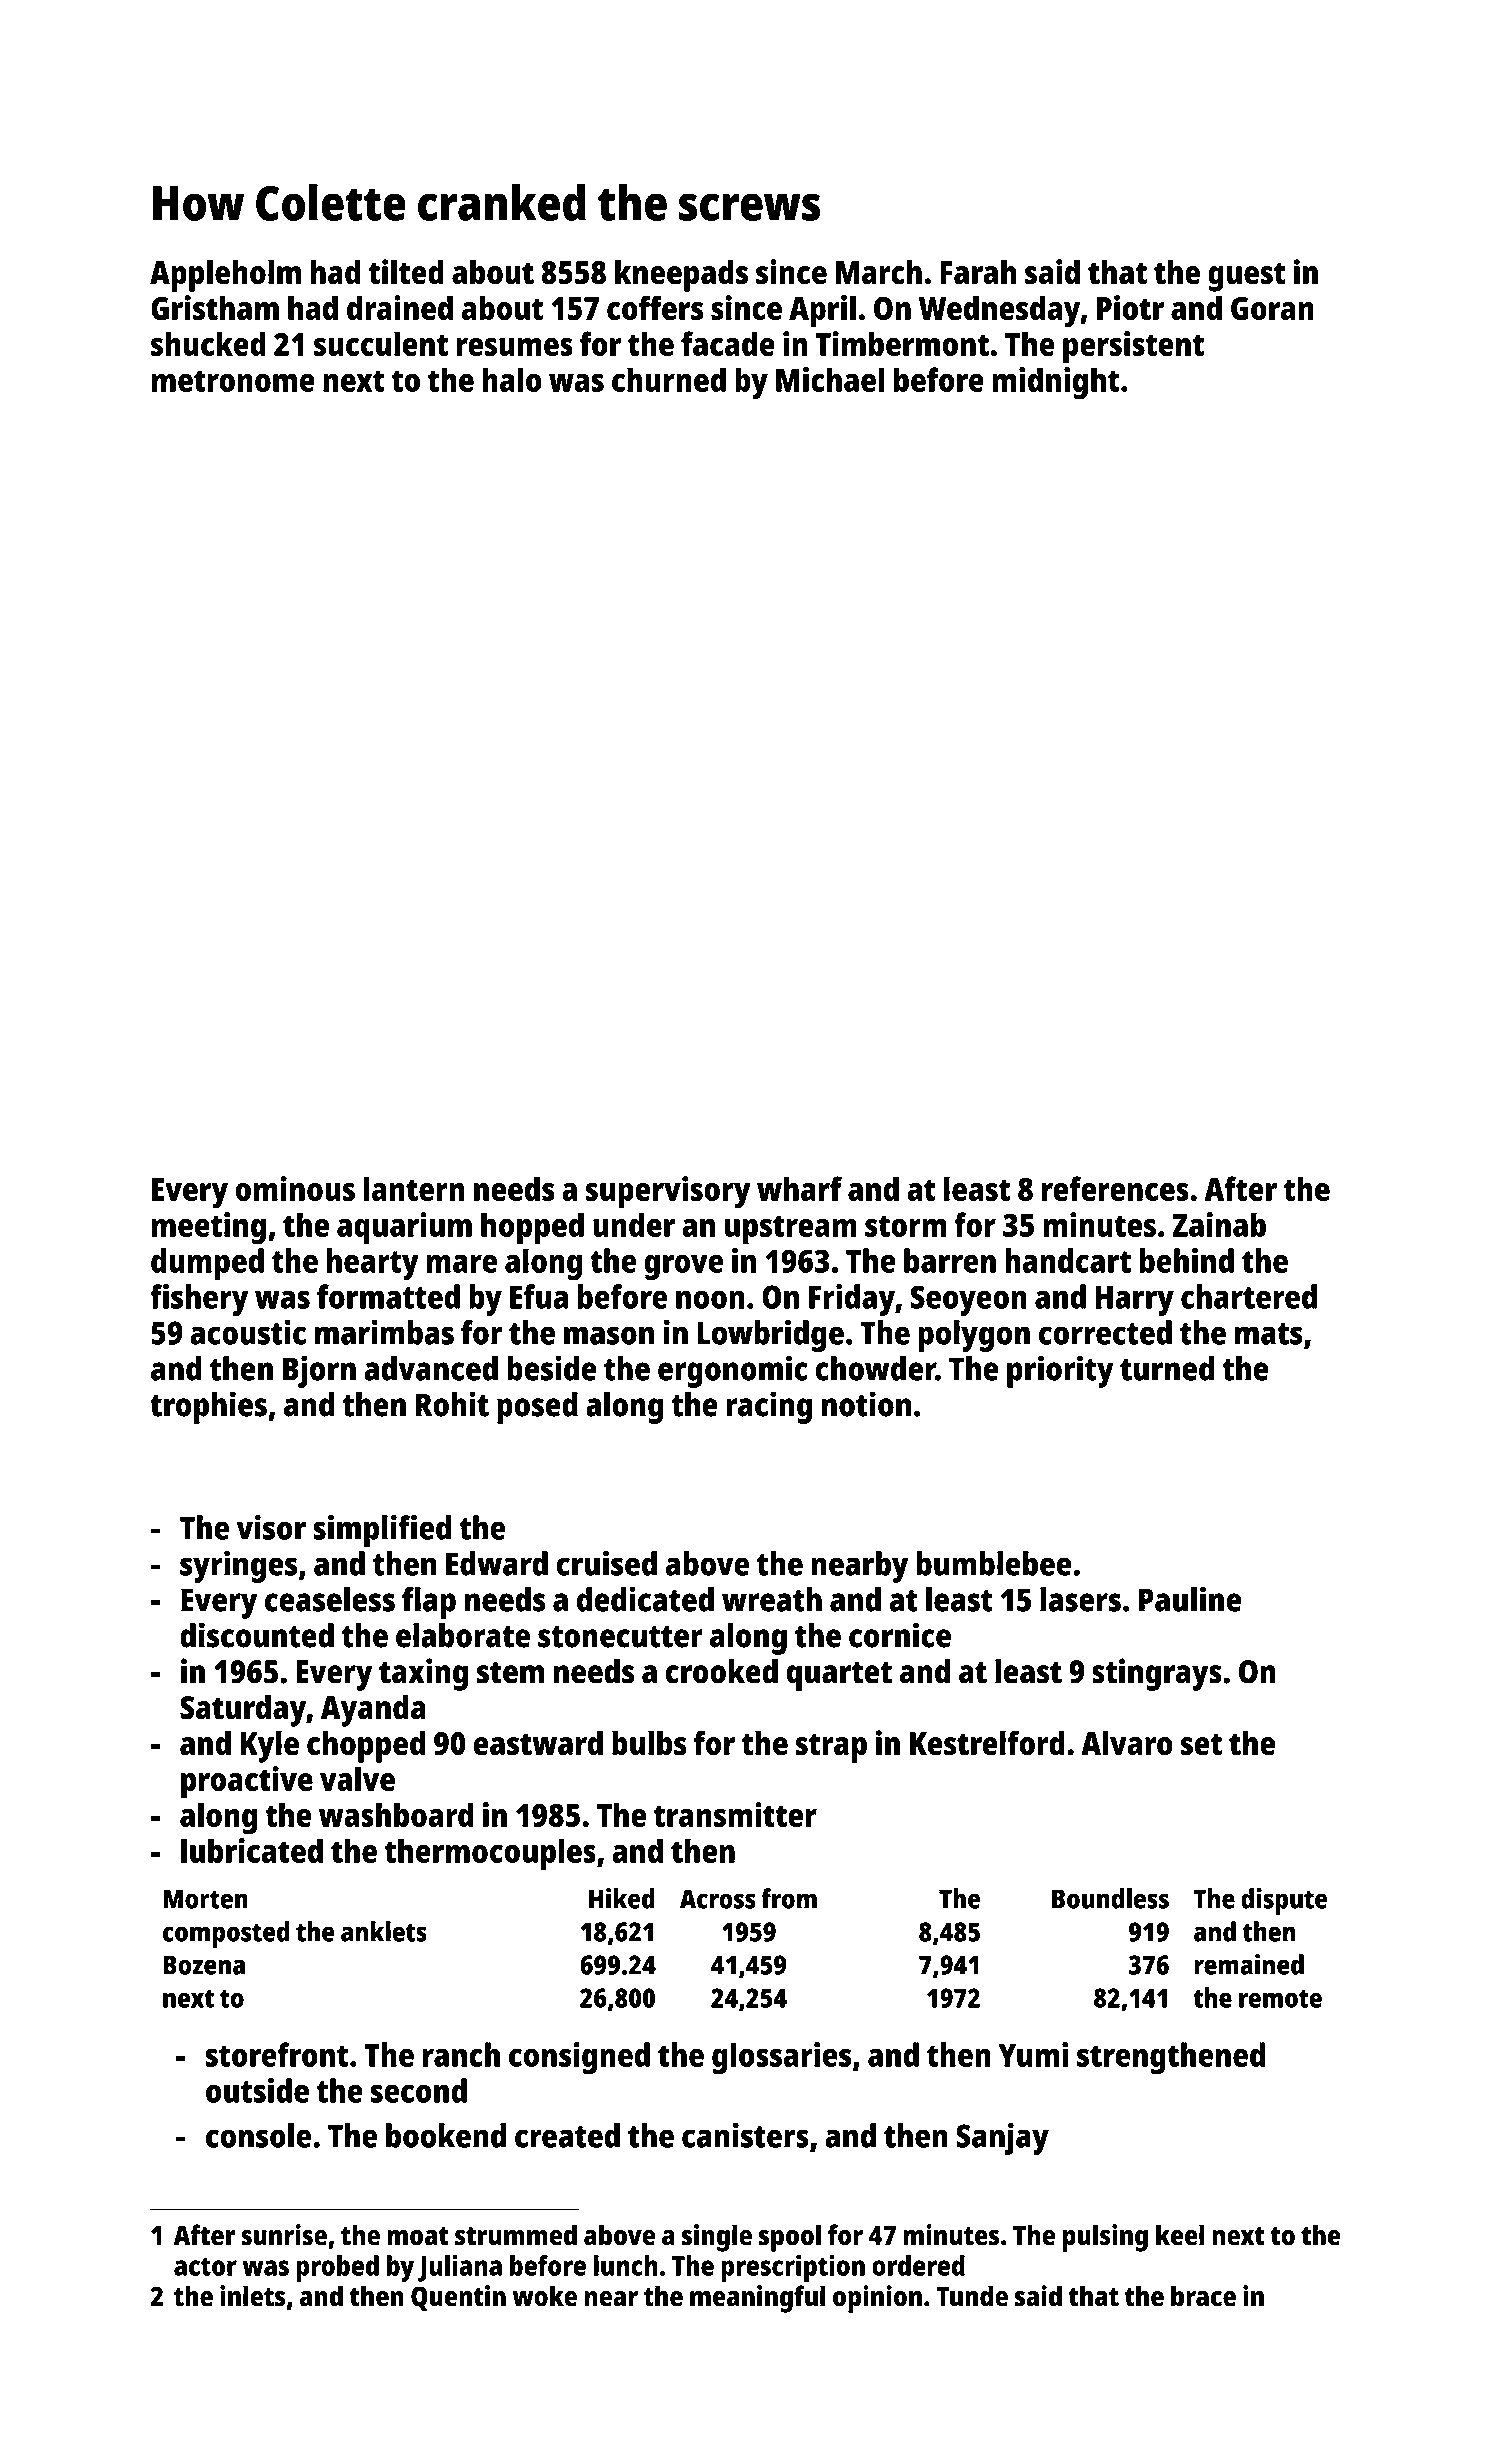 The image size is (1496, 2464). Describe the element at coordinates (669, 379) in the screenshot. I see `churned` at that location.
